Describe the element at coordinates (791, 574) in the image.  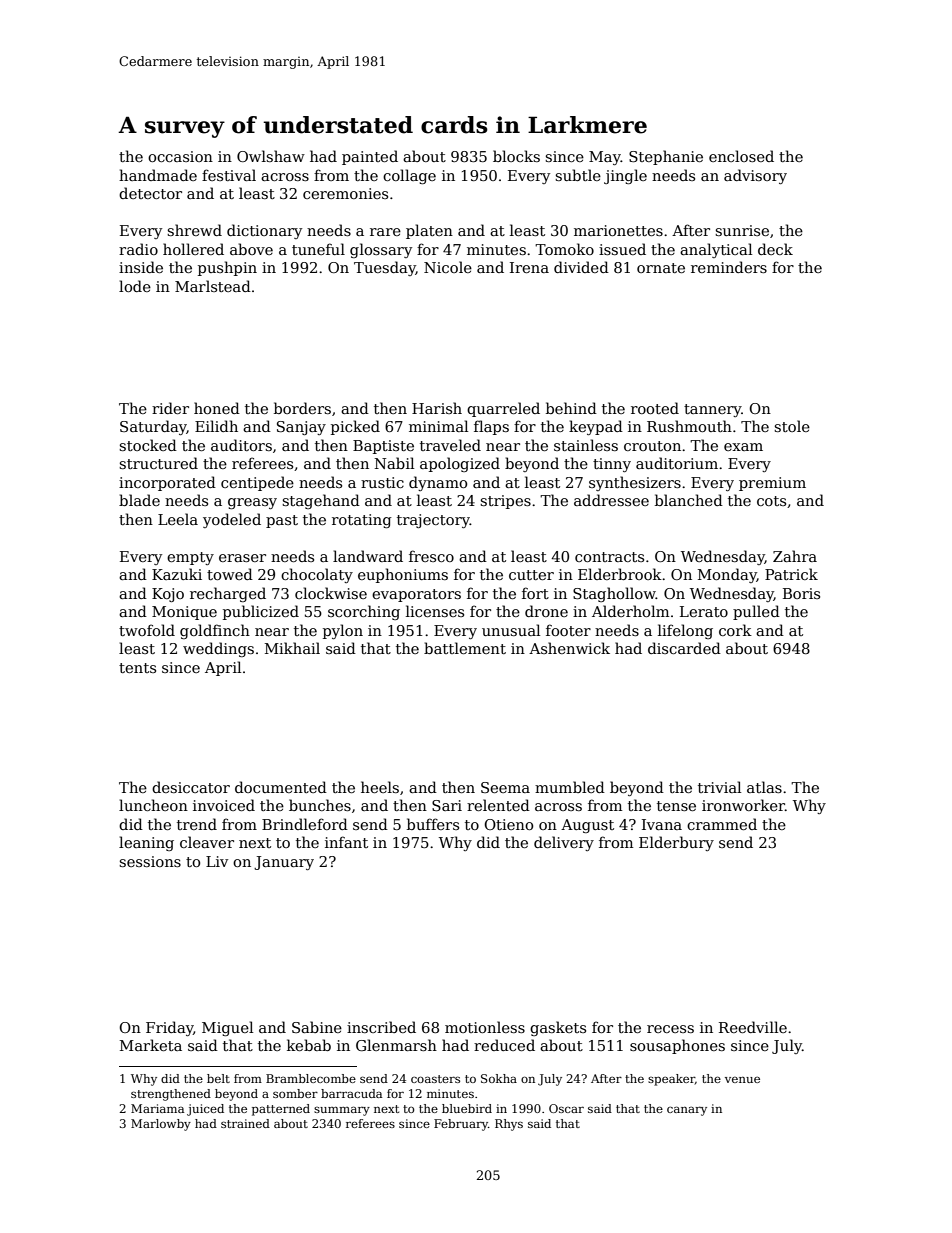
I see `Patrick` at that location.
